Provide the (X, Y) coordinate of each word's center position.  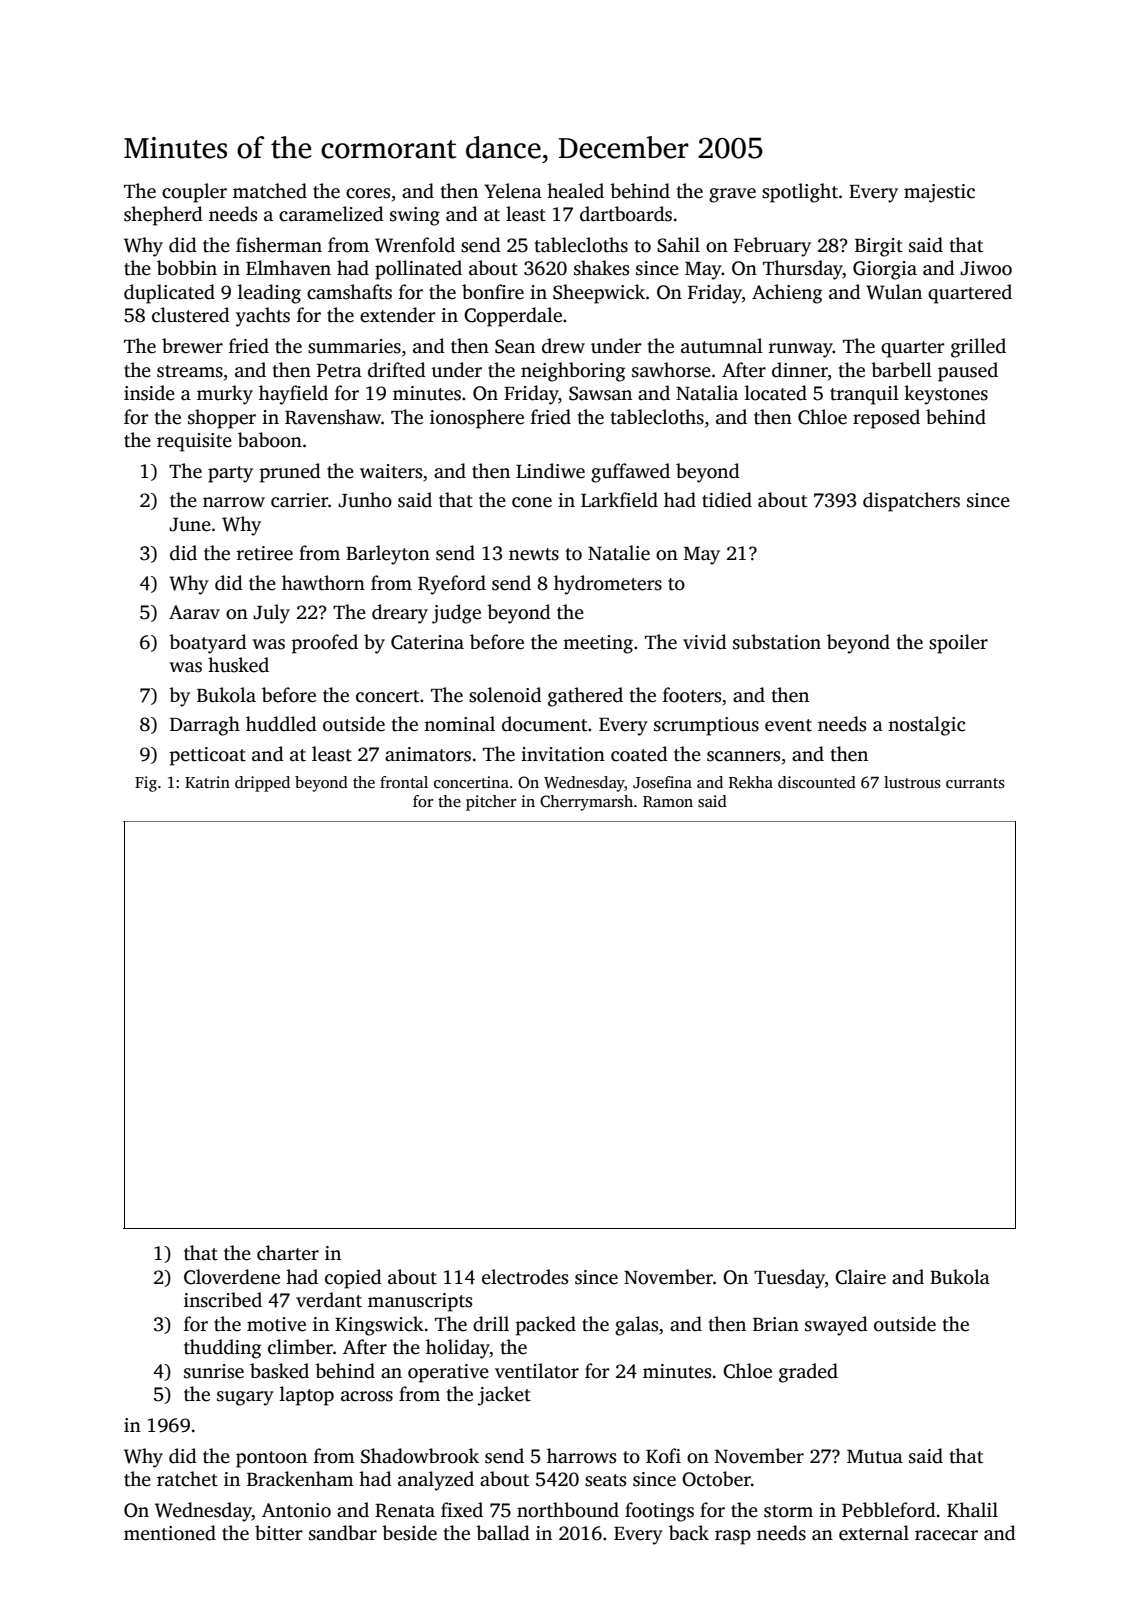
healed (575, 191)
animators (428, 754)
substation (777, 642)
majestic (939, 193)
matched (270, 191)
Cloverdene (232, 1277)
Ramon (668, 801)
